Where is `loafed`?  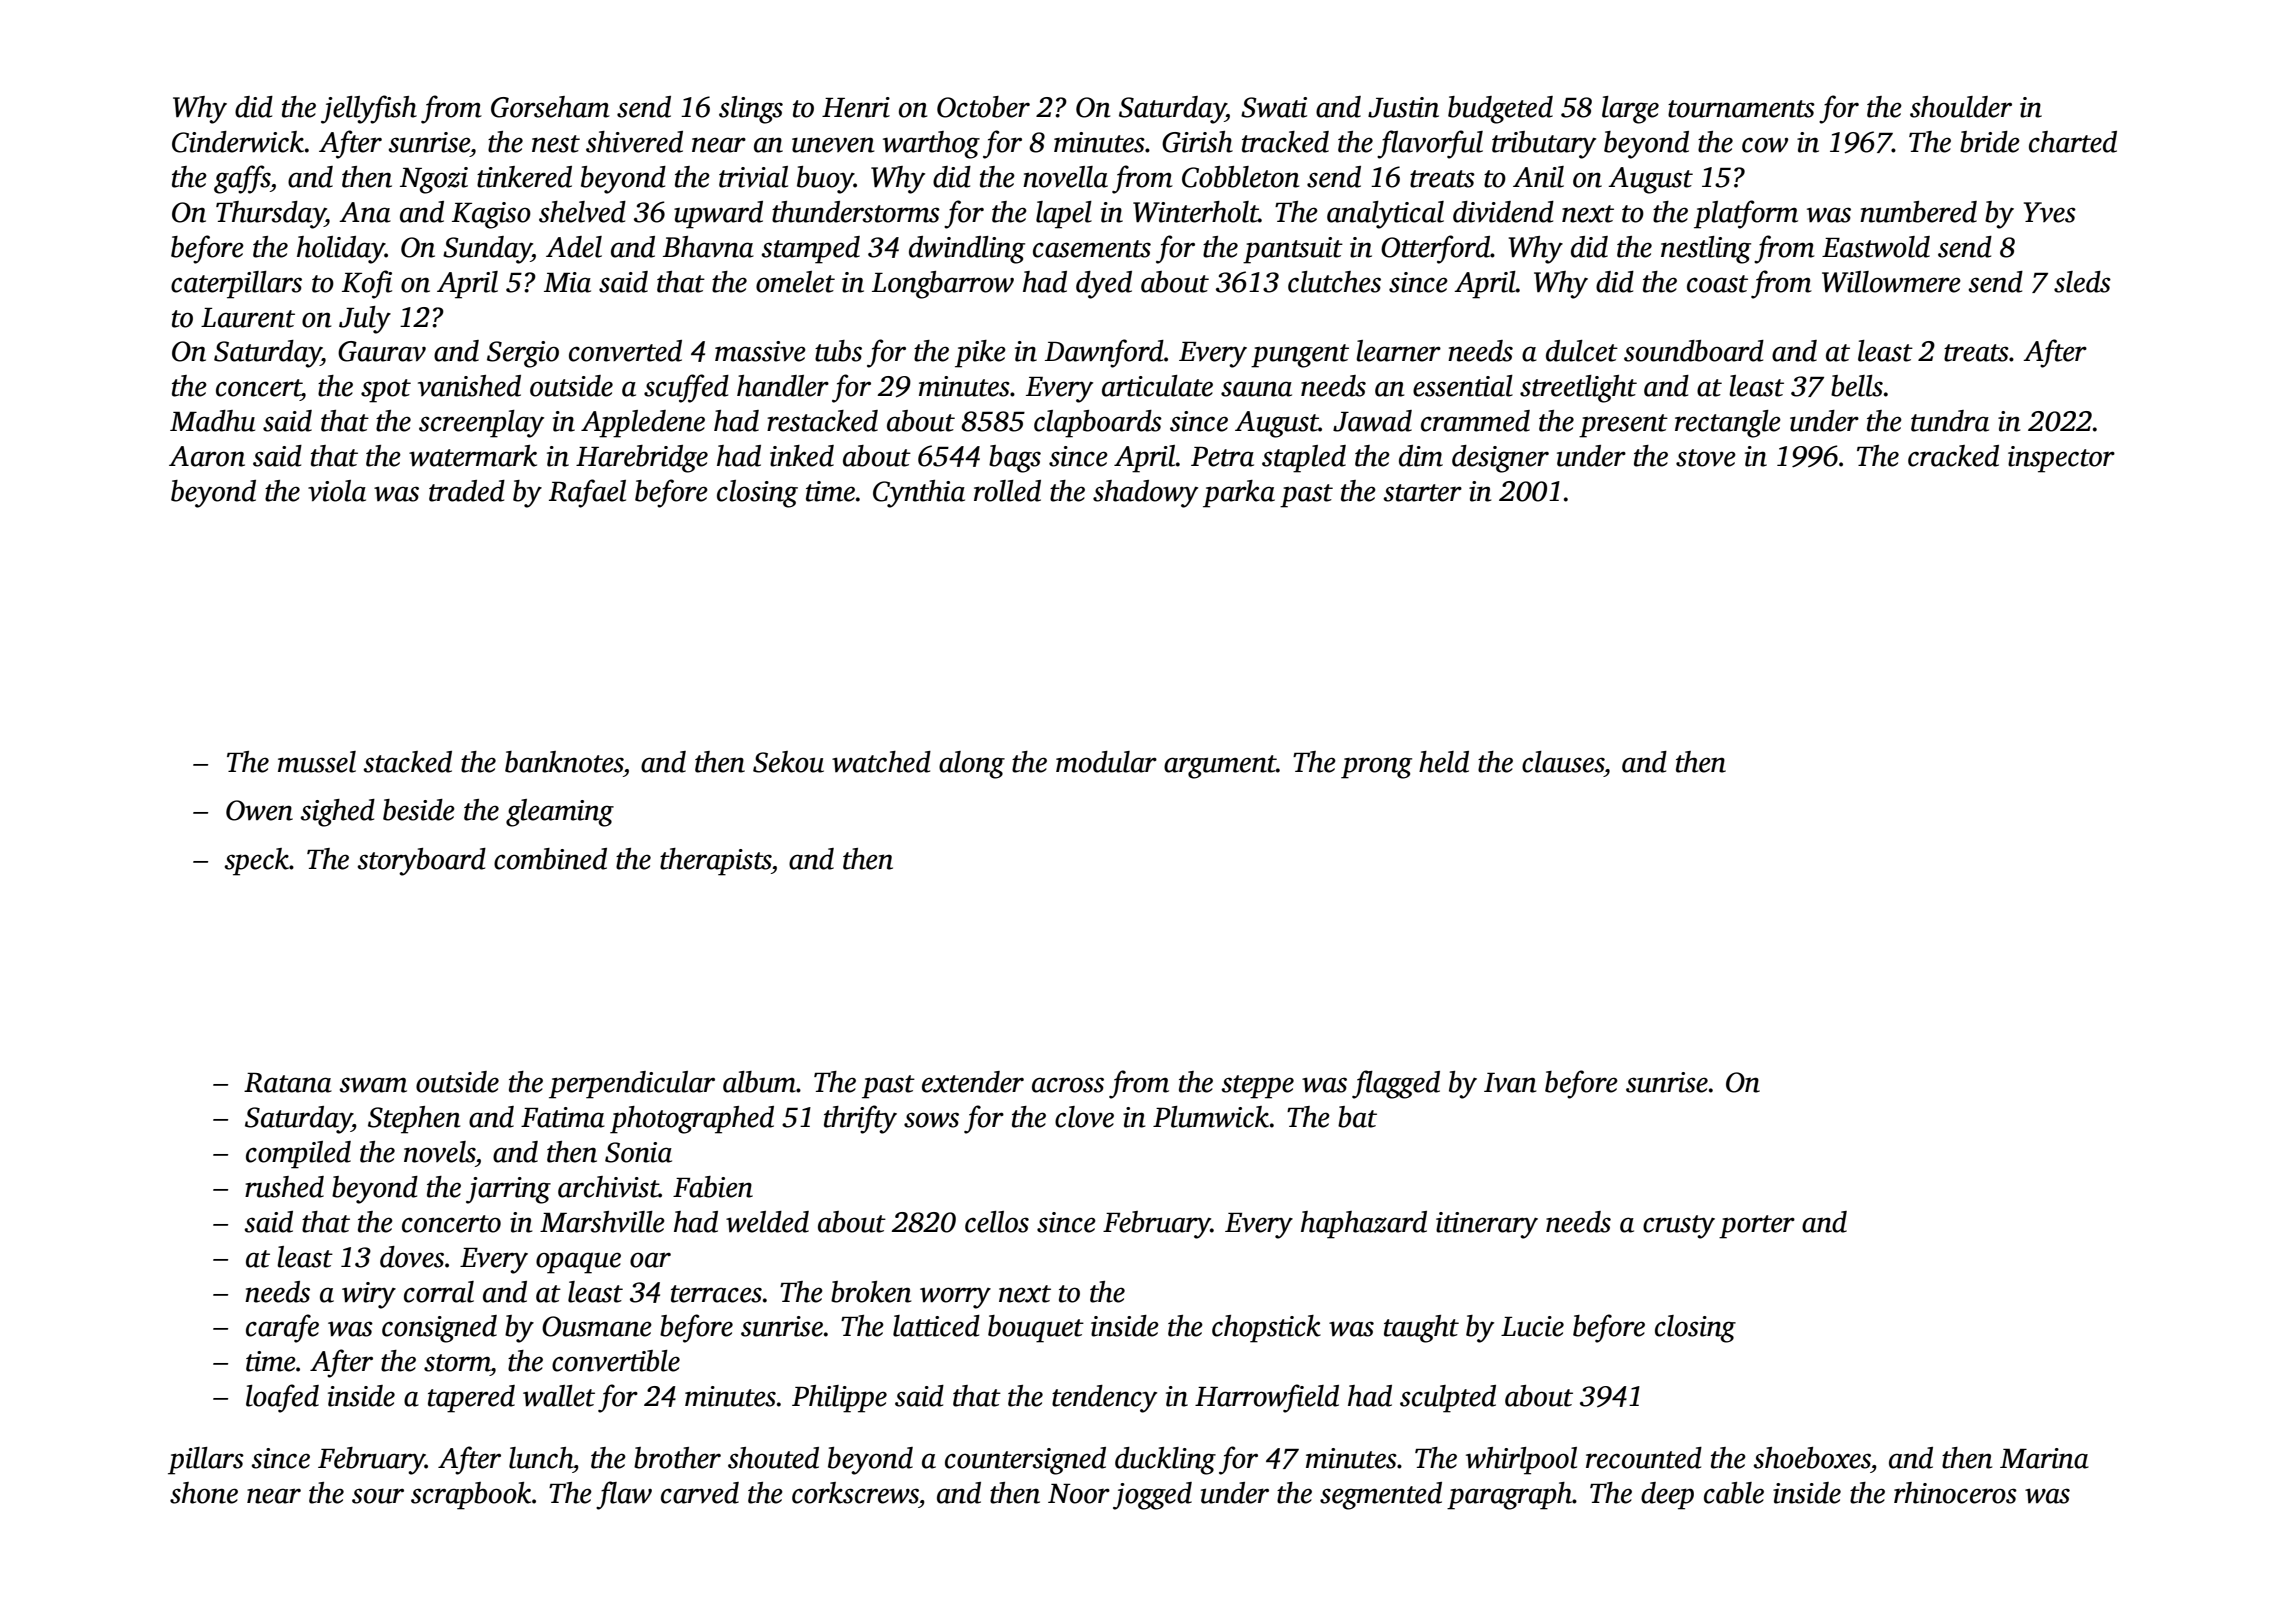 loafed is located at coordinates (282, 1398).
